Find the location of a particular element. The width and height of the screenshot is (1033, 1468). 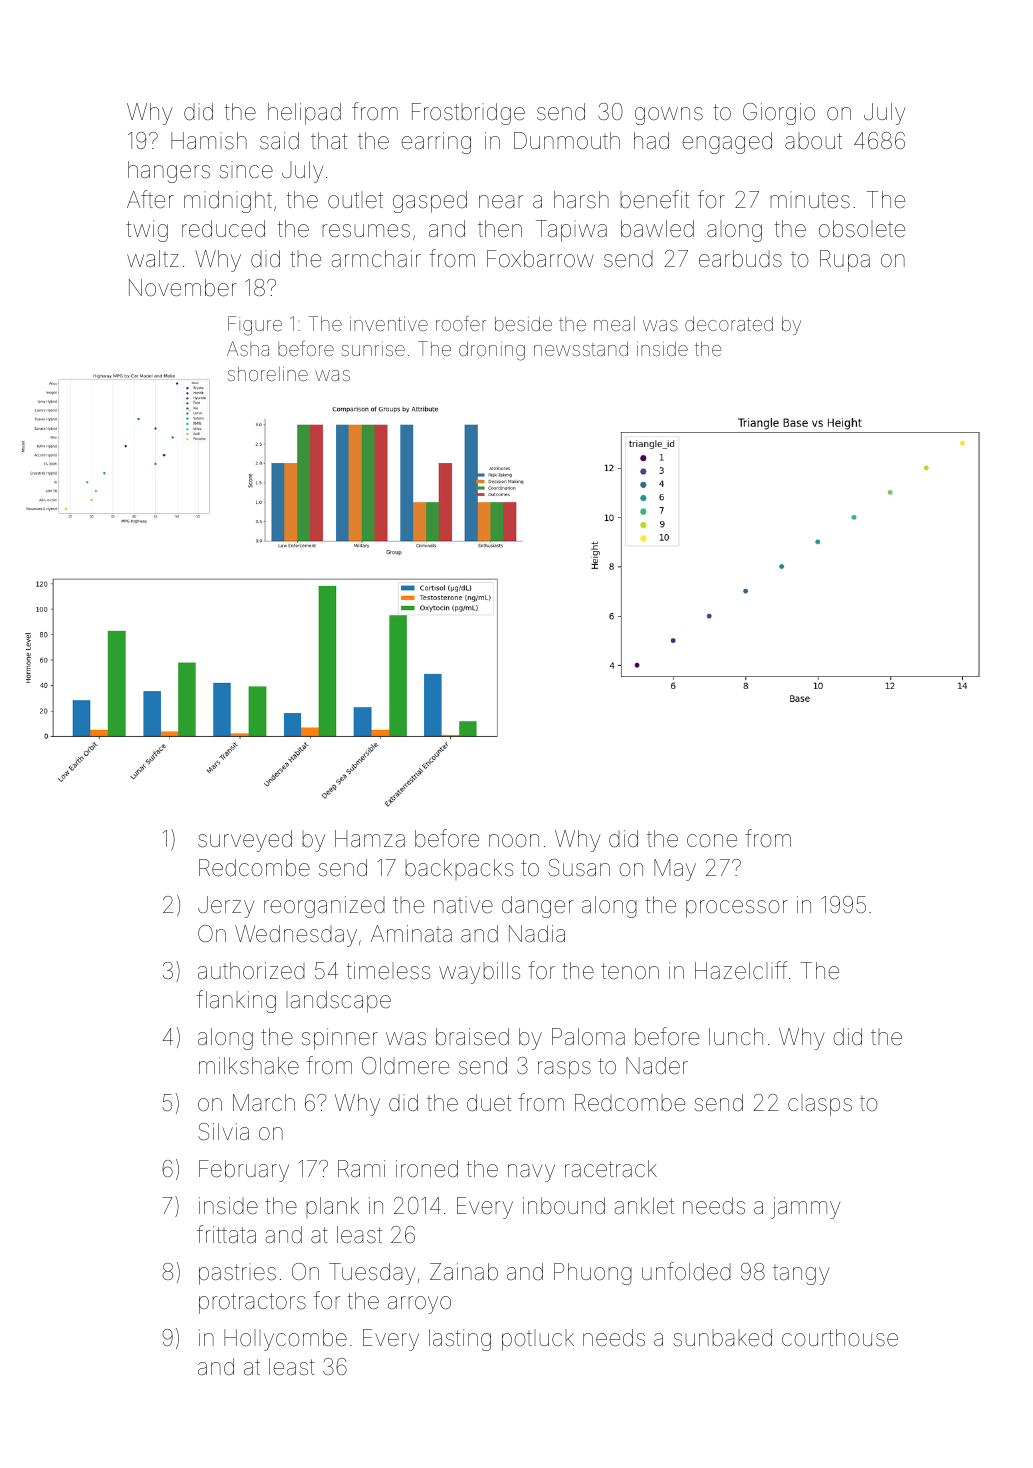

lunch is located at coordinates (736, 1036).
